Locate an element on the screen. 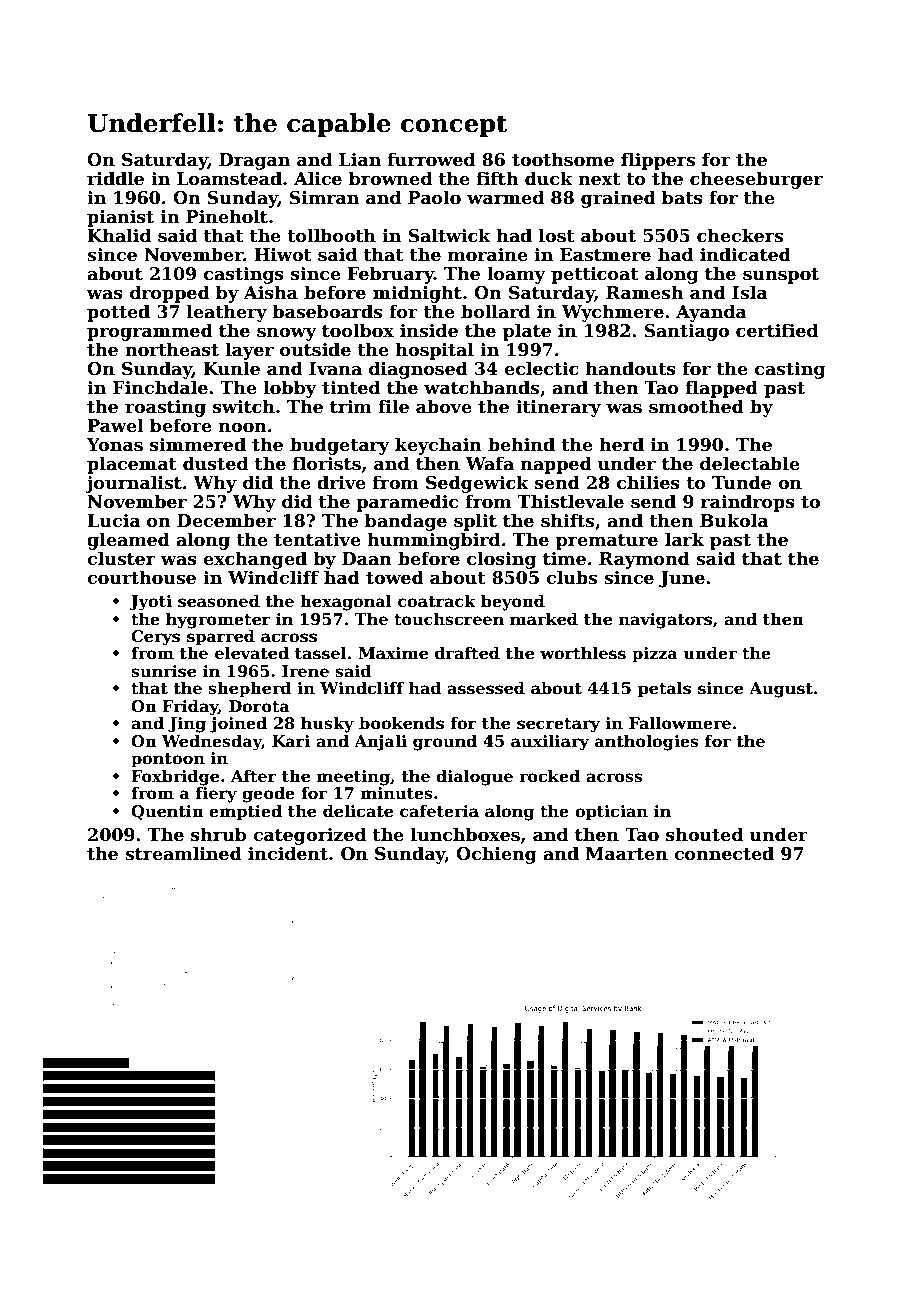 The height and width of the screenshot is (1295, 913). streamlined is located at coordinates (183, 853).
